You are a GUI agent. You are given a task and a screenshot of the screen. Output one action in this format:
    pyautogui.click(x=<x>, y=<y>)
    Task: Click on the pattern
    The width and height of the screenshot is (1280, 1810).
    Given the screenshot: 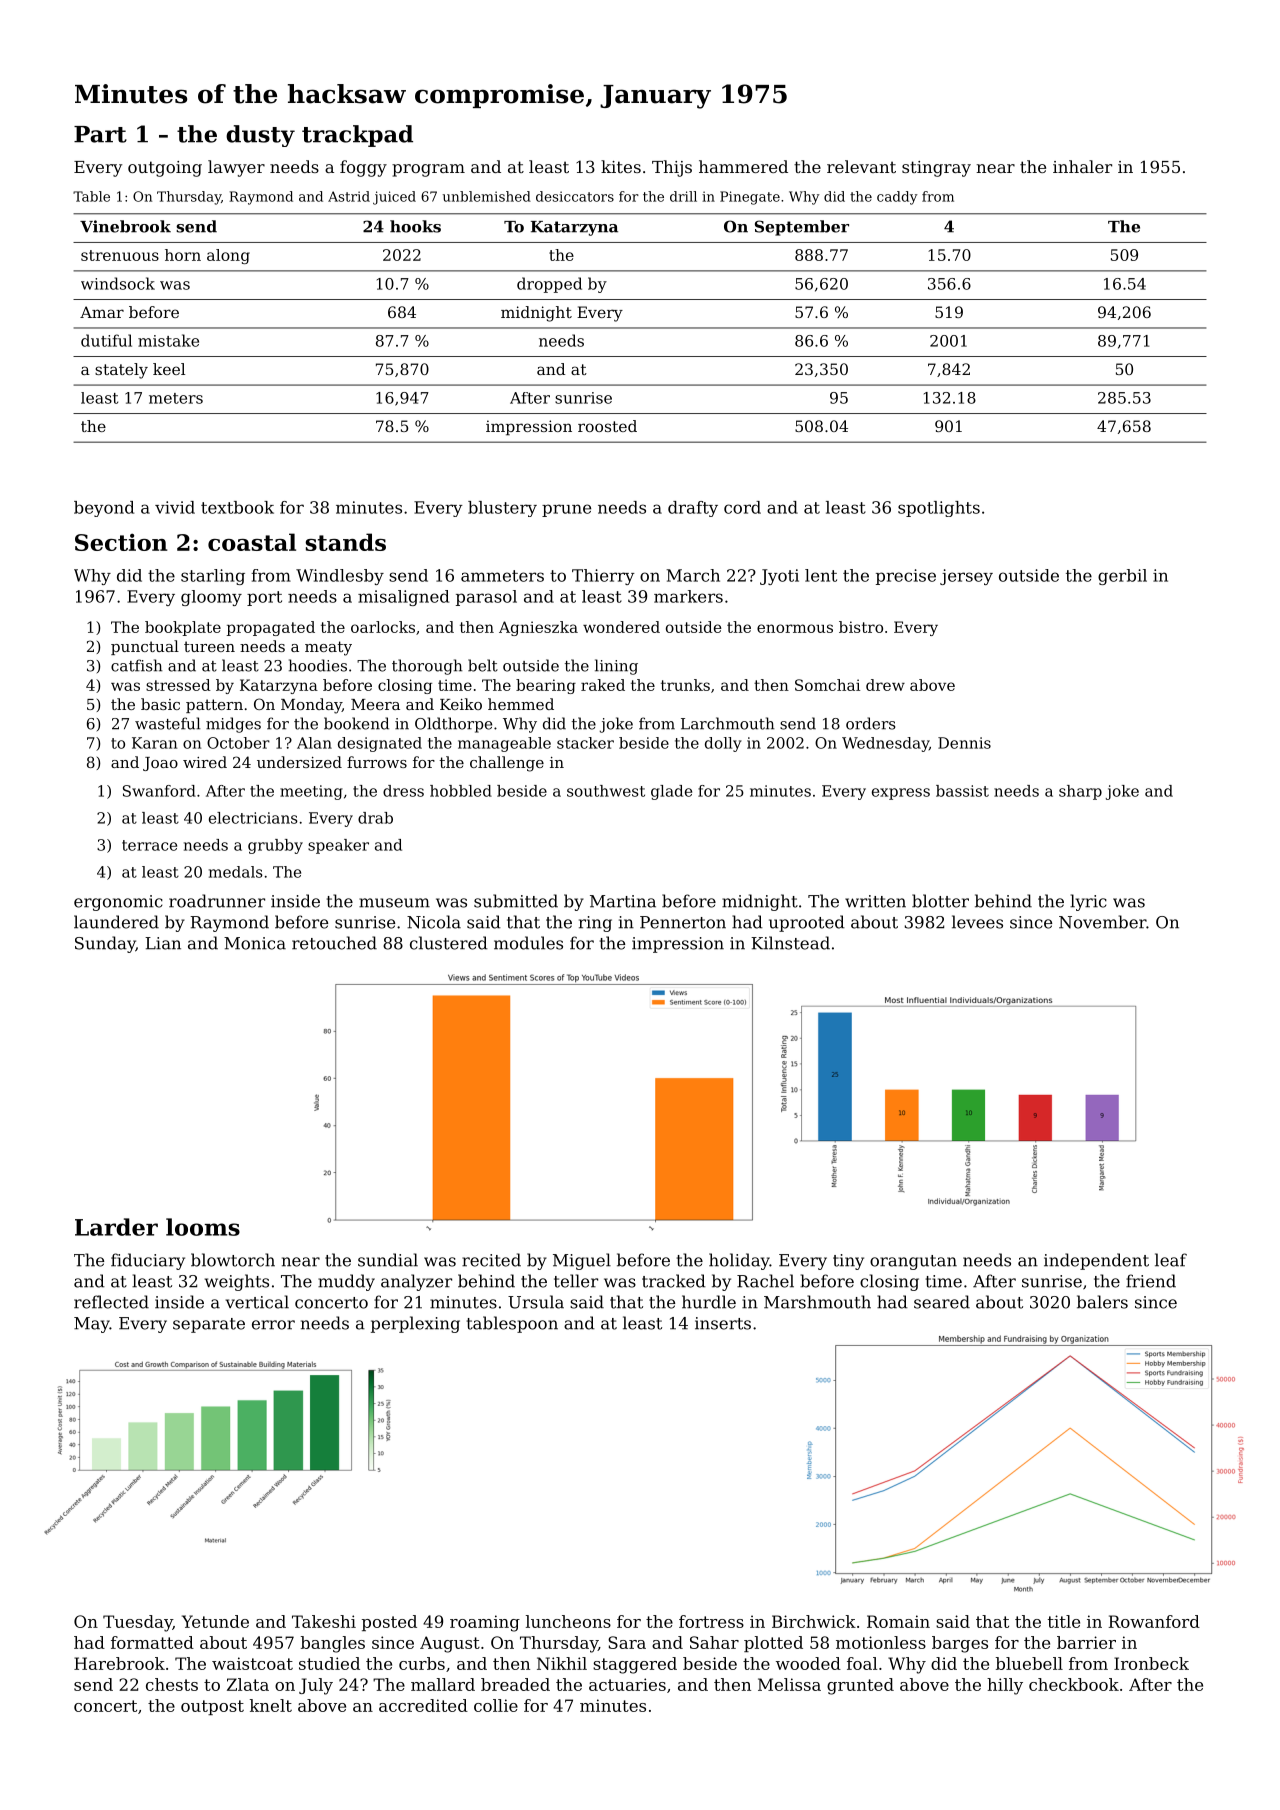 What is the action you would take?
    pyautogui.click(x=214, y=706)
